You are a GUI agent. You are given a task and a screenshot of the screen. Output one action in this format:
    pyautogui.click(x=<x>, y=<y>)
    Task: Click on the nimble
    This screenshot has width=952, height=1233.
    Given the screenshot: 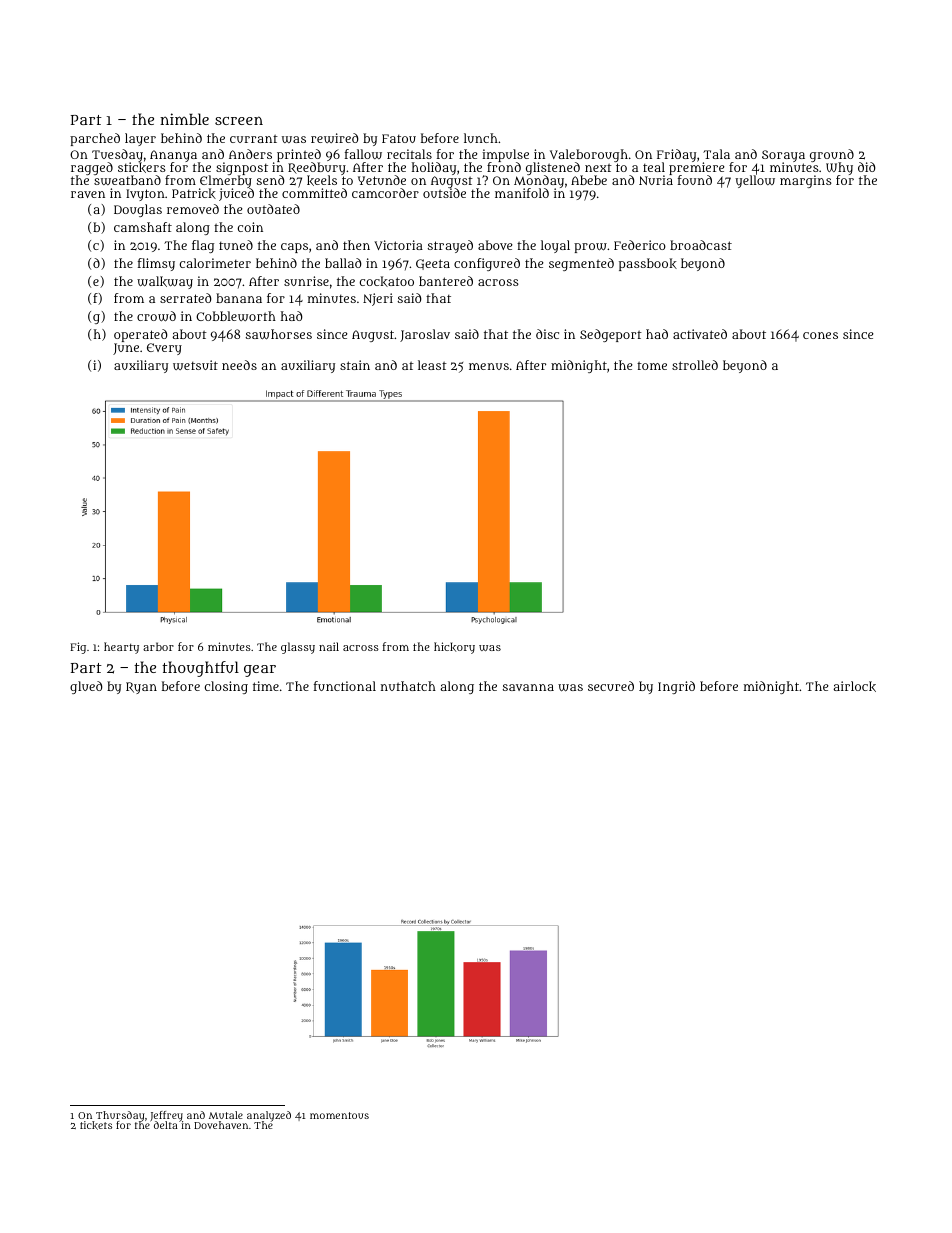 What is the action you would take?
    pyautogui.click(x=184, y=119)
